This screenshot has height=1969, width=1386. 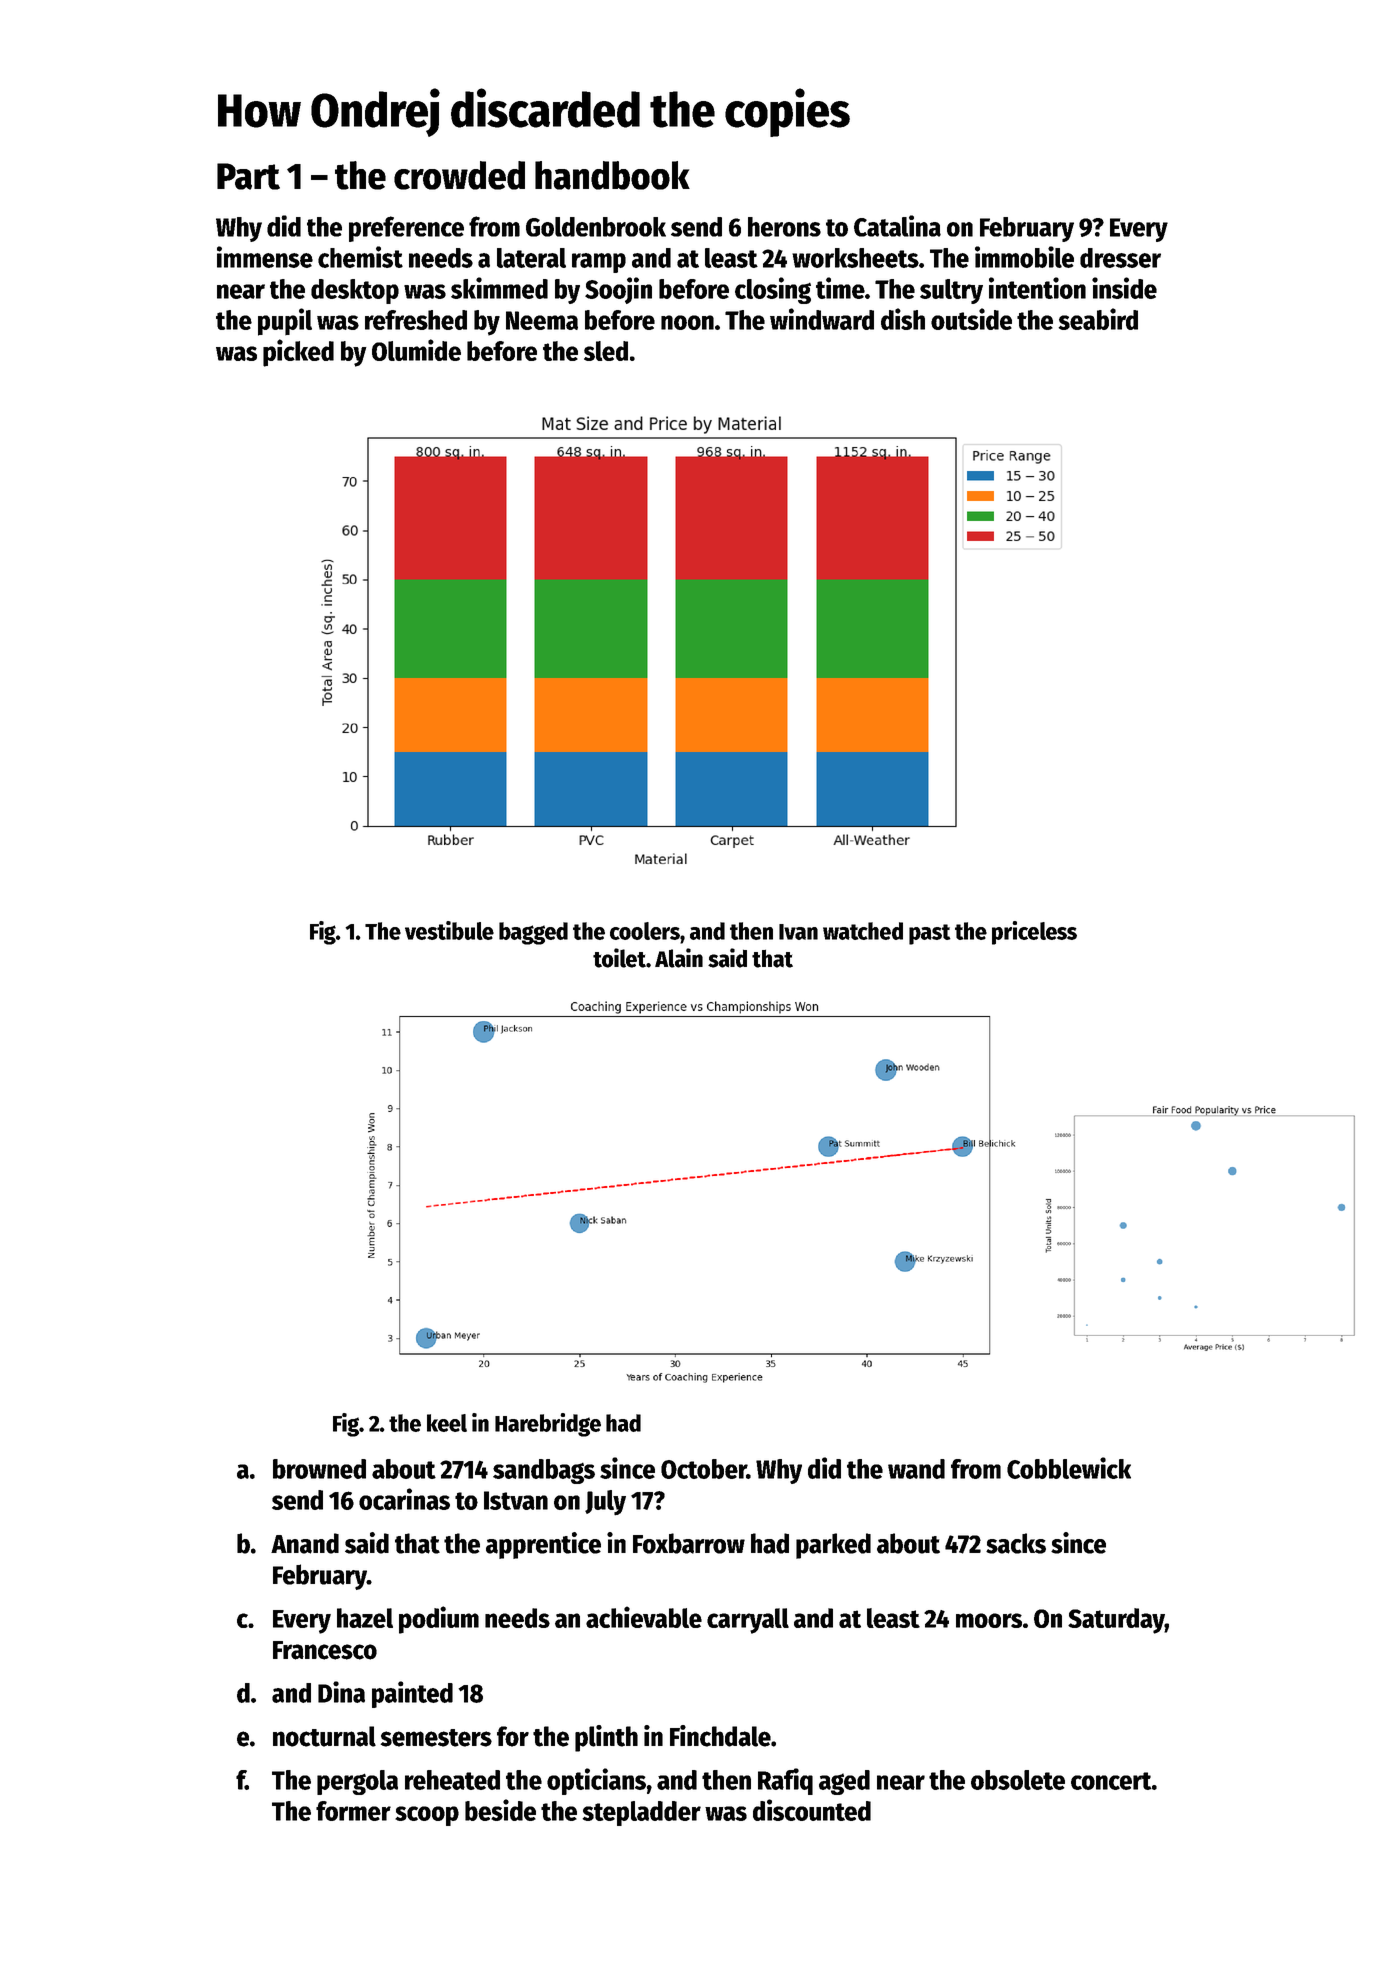 I want to click on nocturnal, so click(x=324, y=1736).
